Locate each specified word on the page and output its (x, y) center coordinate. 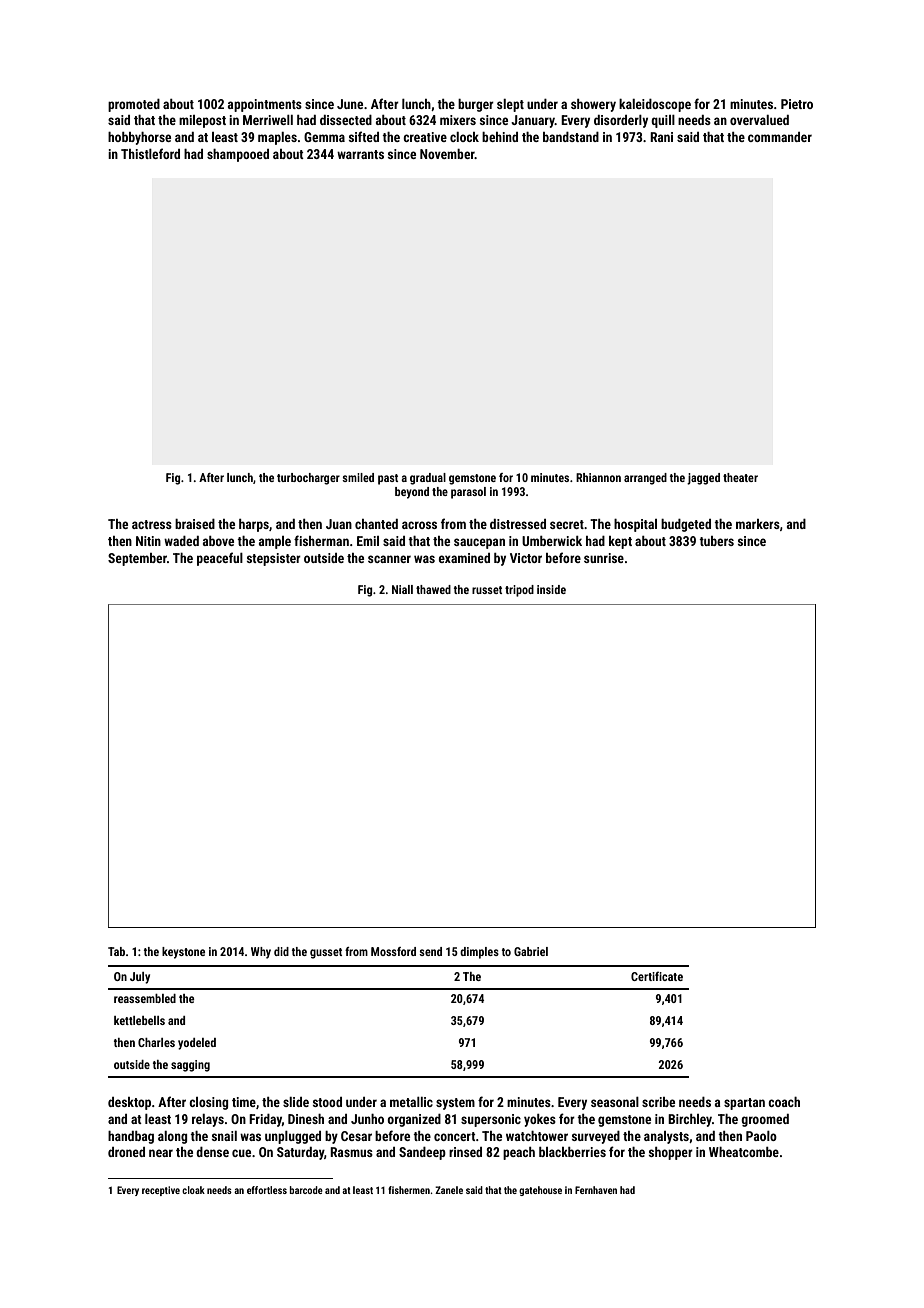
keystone (183, 953)
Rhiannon (598, 477)
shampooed (238, 155)
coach (784, 1102)
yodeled (197, 1044)
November (447, 154)
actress (152, 524)
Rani (661, 137)
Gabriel (531, 951)
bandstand (571, 137)
